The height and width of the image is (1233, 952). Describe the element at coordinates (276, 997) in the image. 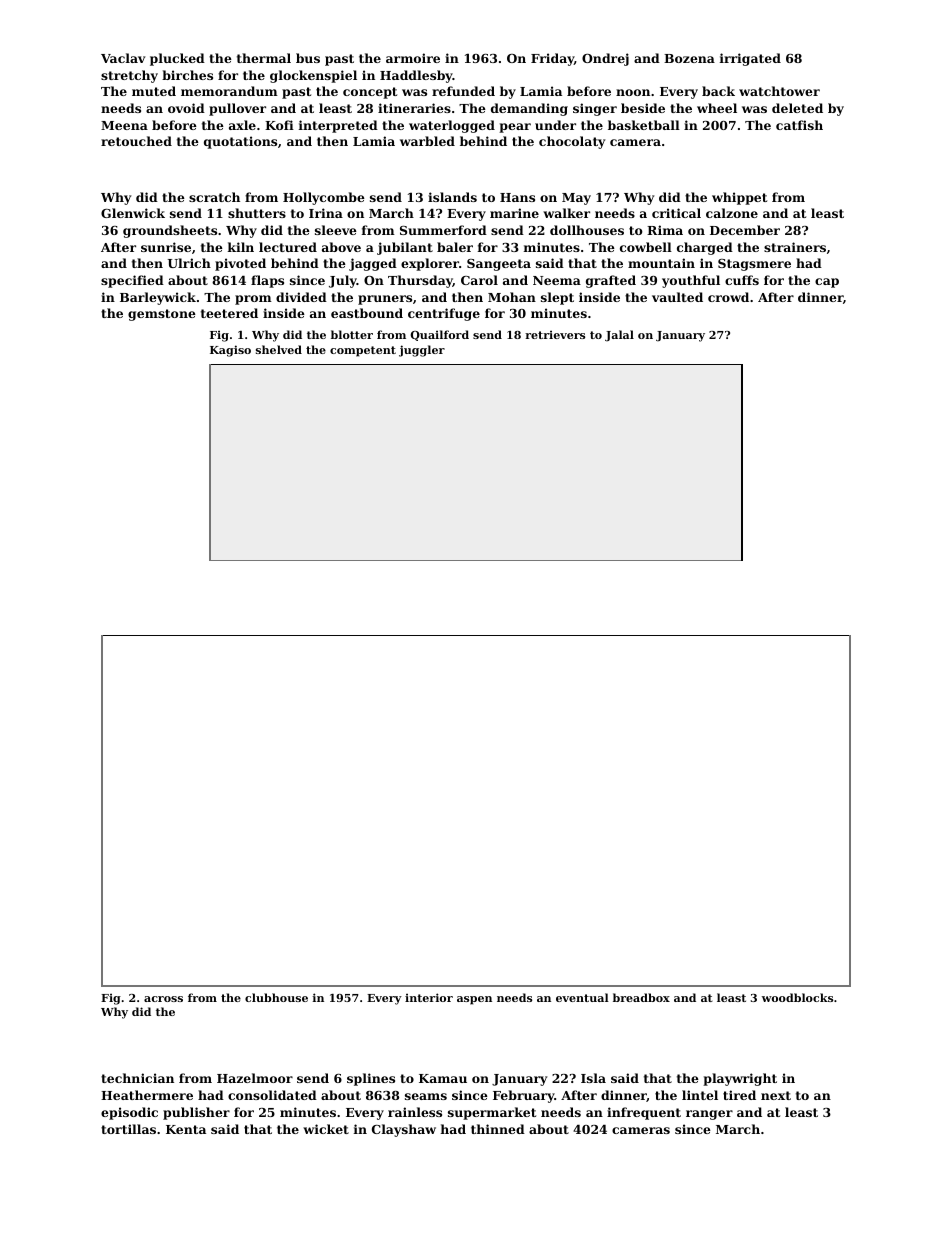

I see `clubhouse` at that location.
